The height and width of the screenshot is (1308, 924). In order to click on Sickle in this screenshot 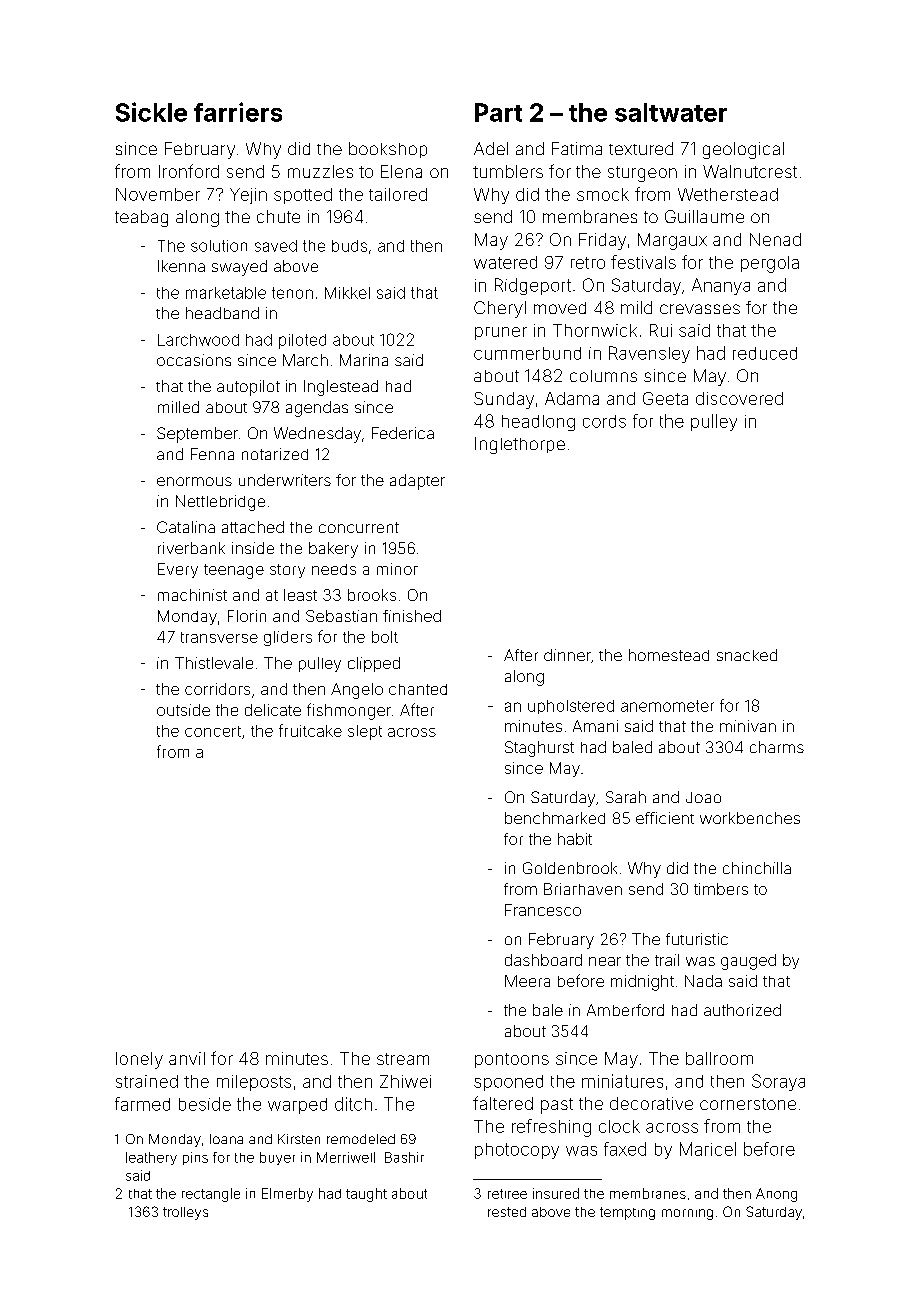, I will do `click(151, 112)`.
